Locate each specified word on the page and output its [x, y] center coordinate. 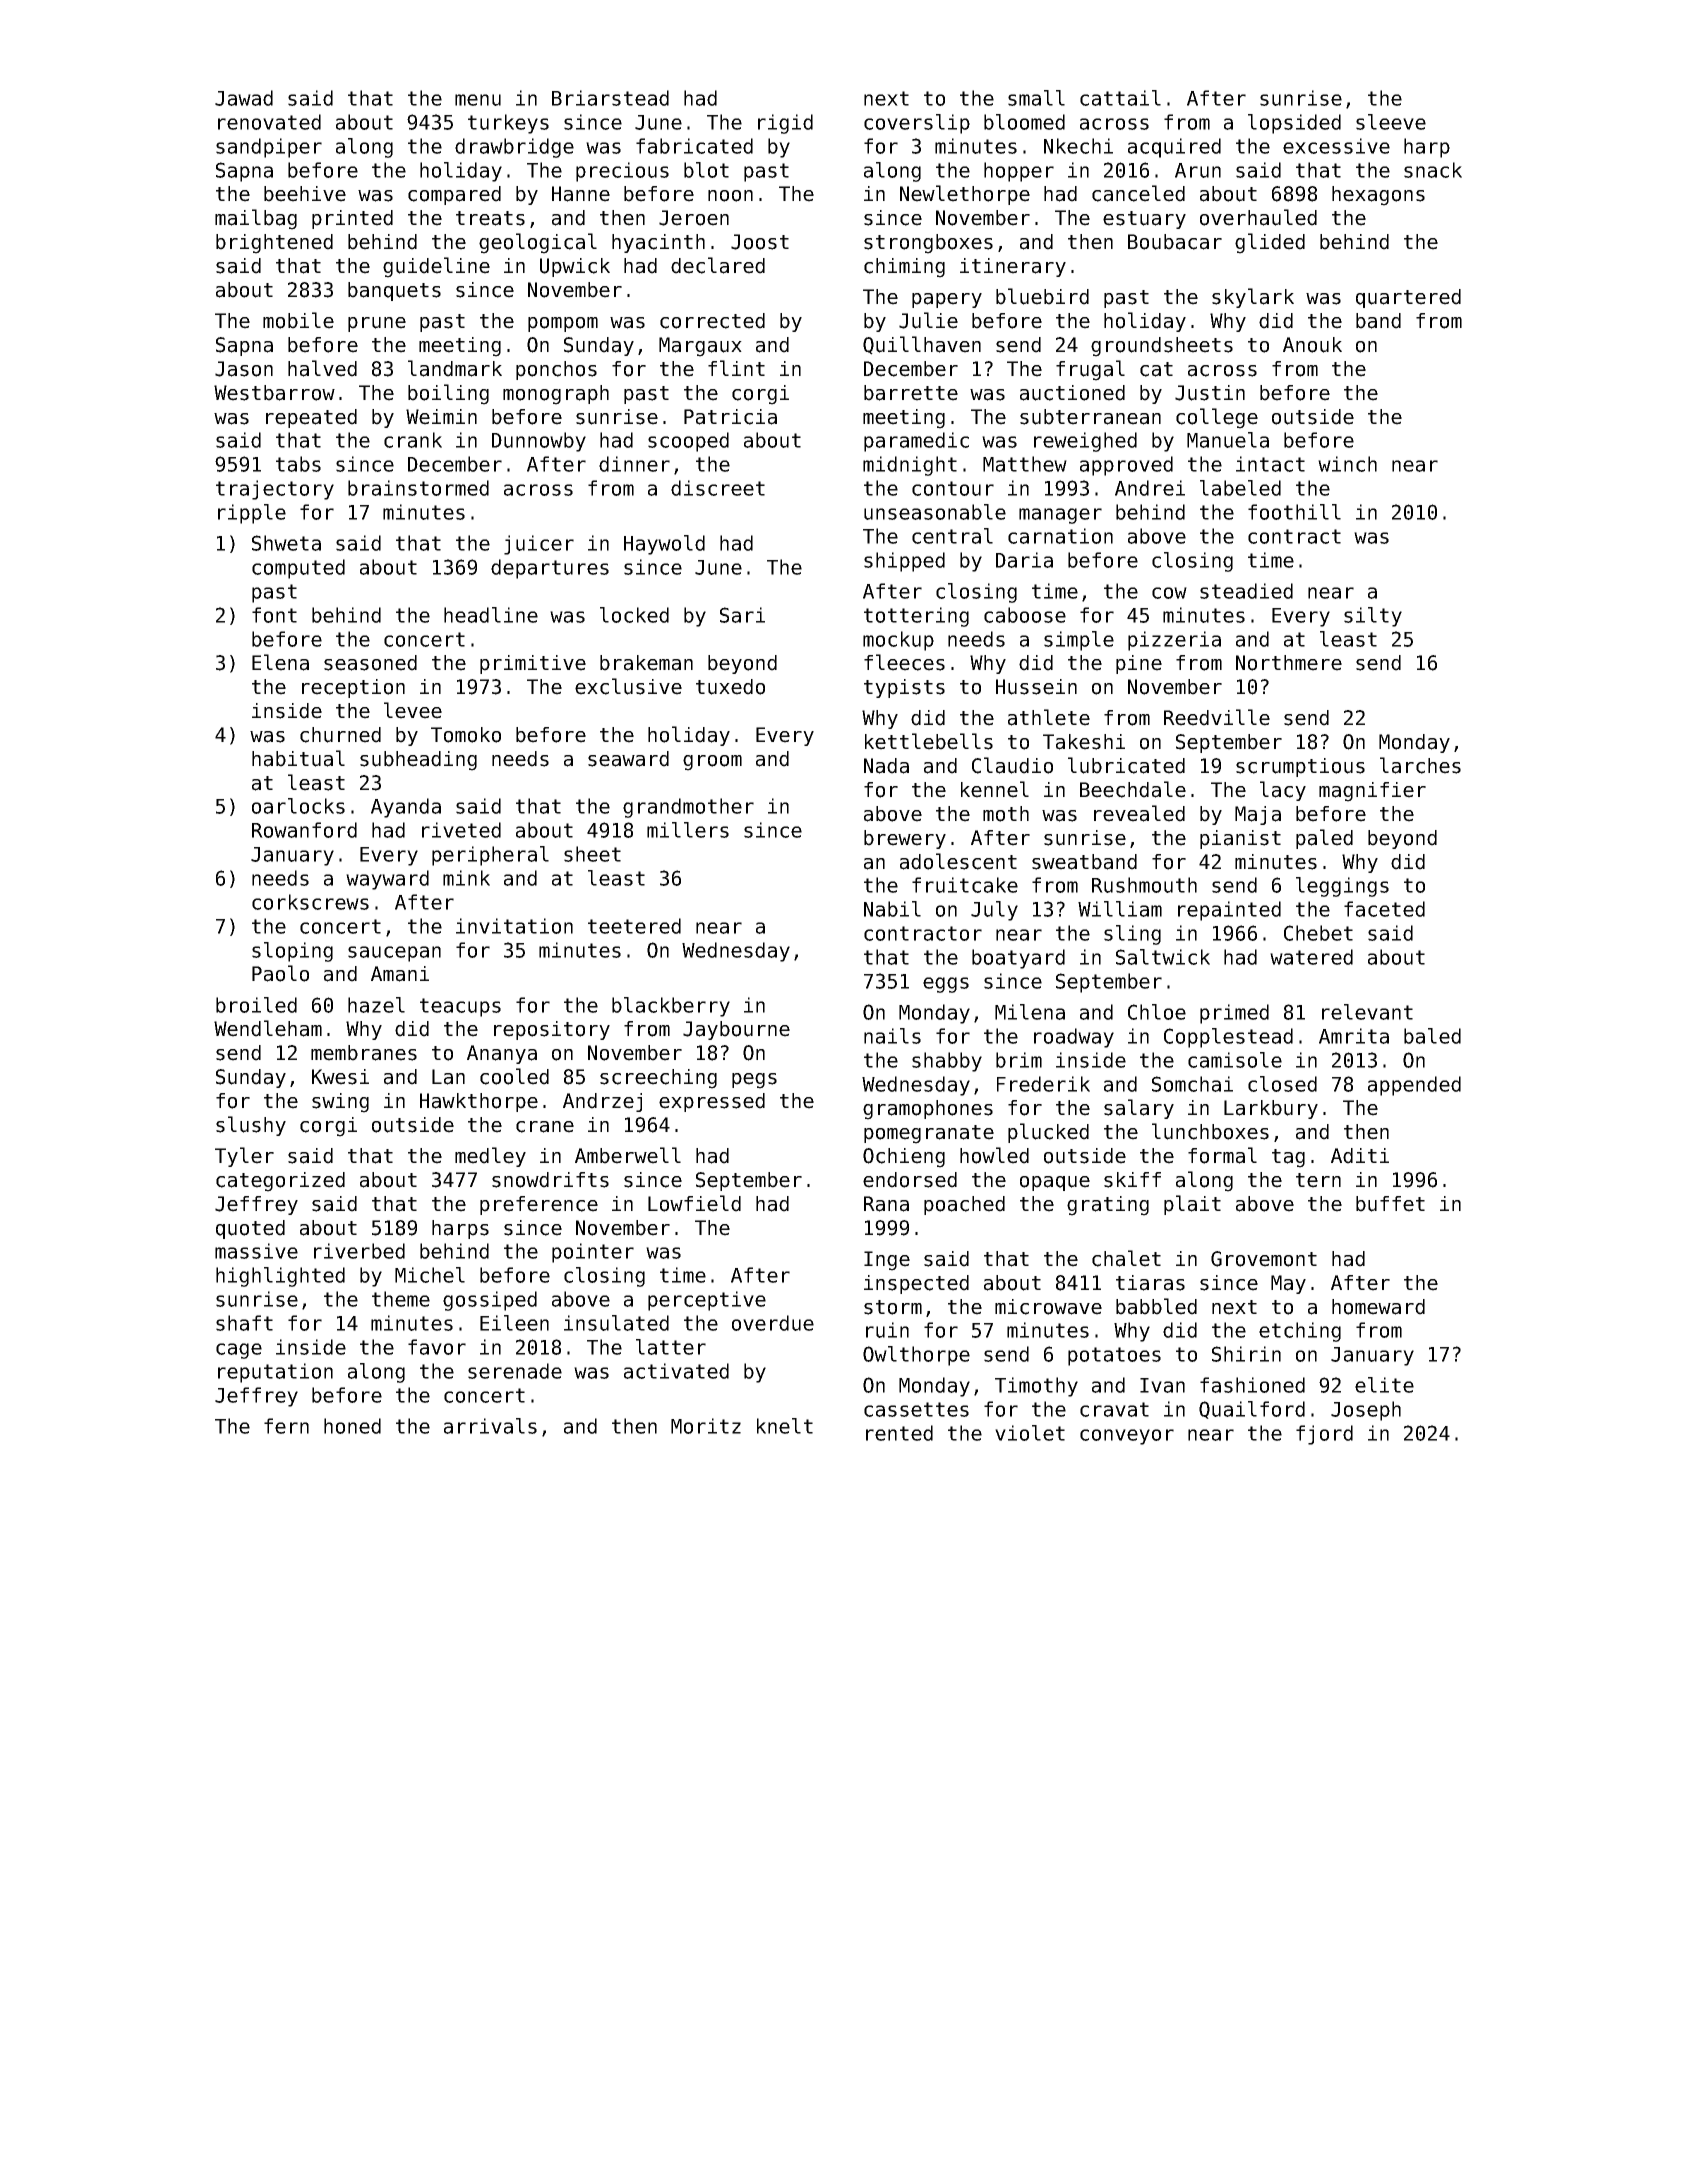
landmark [455, 368]
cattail [1120, 98]
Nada [886, 766]
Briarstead [610, 98]
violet [1030, 1433]
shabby [947, 1062]
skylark [1253, 298]
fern [286, 1426]
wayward [387, 880]
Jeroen [694, 218]
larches [1420, 765]
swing [340, 1103]
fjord [1324, 1435]
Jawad [244, 98]
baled [1432, 1036]
